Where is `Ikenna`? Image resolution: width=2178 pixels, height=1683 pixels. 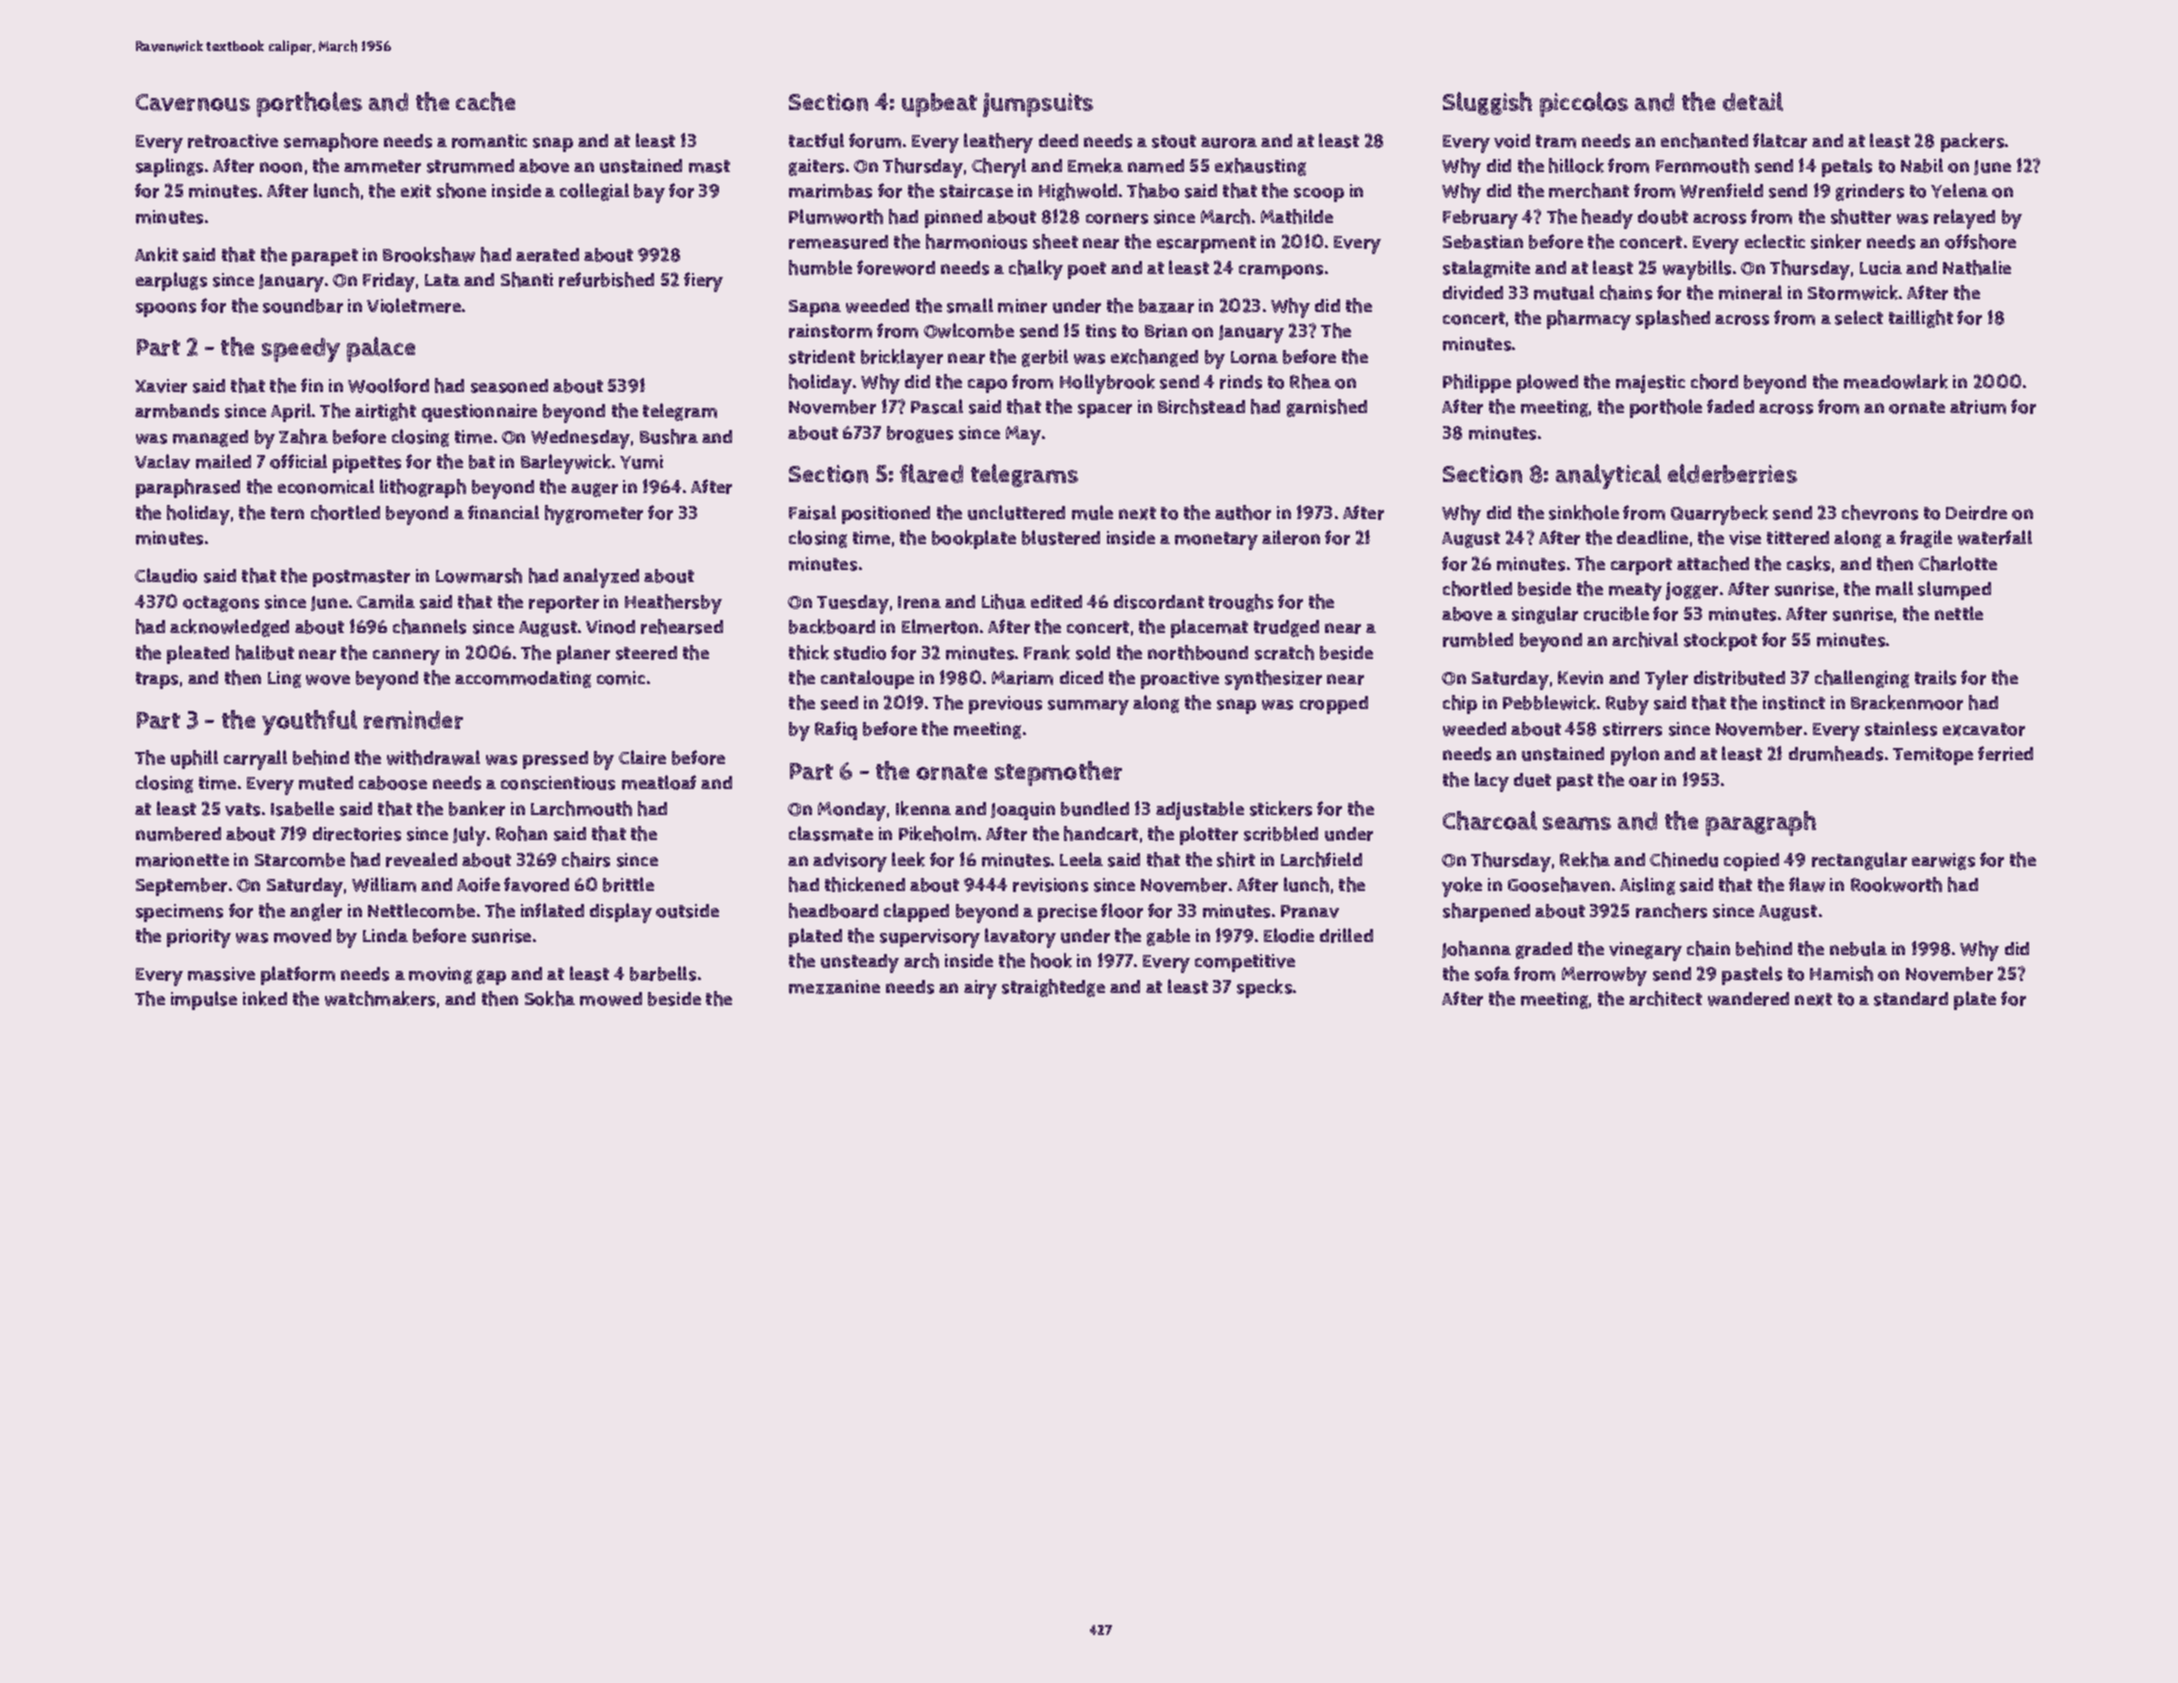 Ikenna is located at coordinates (923, 808).
